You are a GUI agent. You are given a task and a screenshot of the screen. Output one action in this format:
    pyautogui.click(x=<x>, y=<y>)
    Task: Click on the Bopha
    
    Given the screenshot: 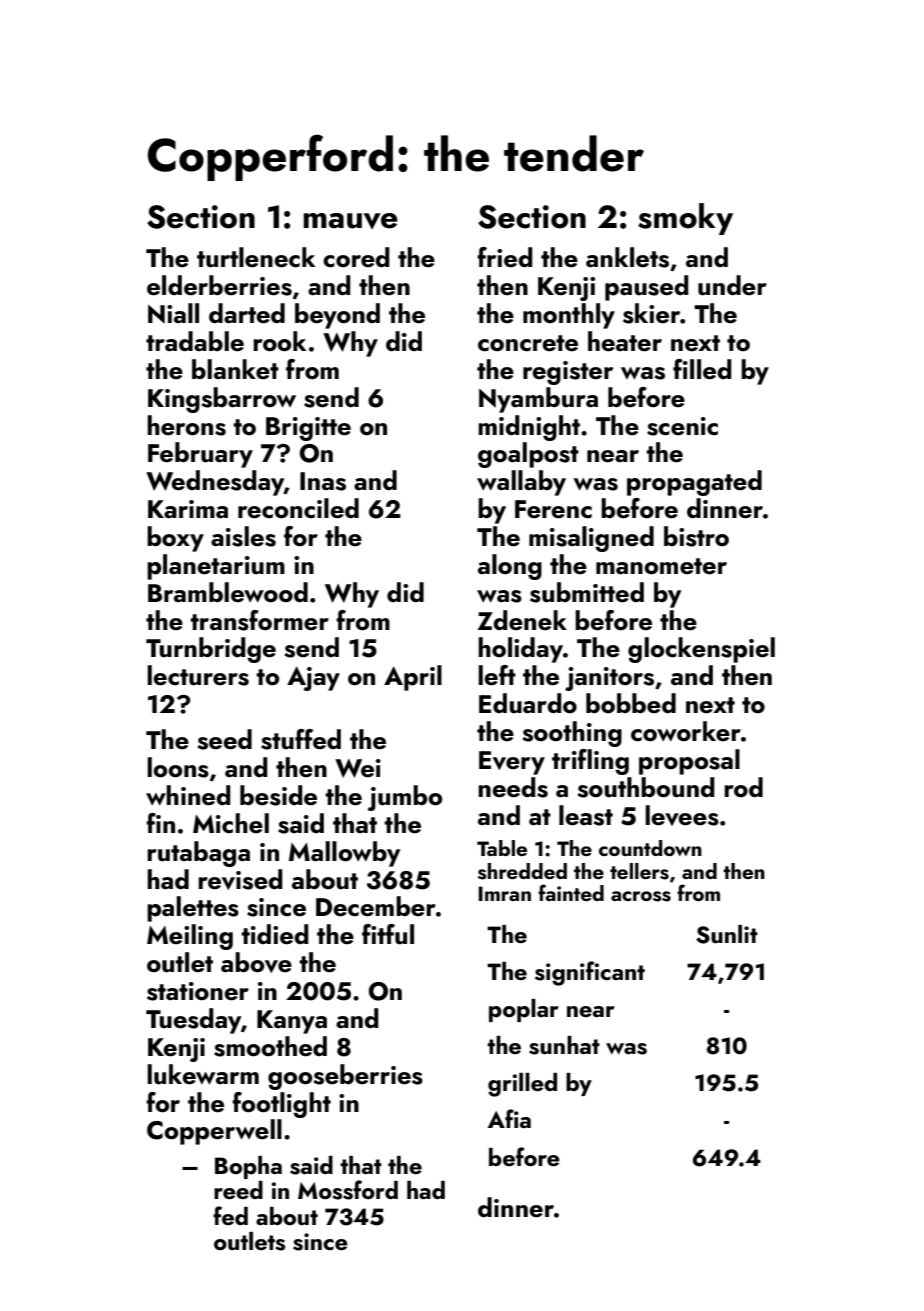 What is the action you would take?
    pyautogui.click(x=248, y=1167)
